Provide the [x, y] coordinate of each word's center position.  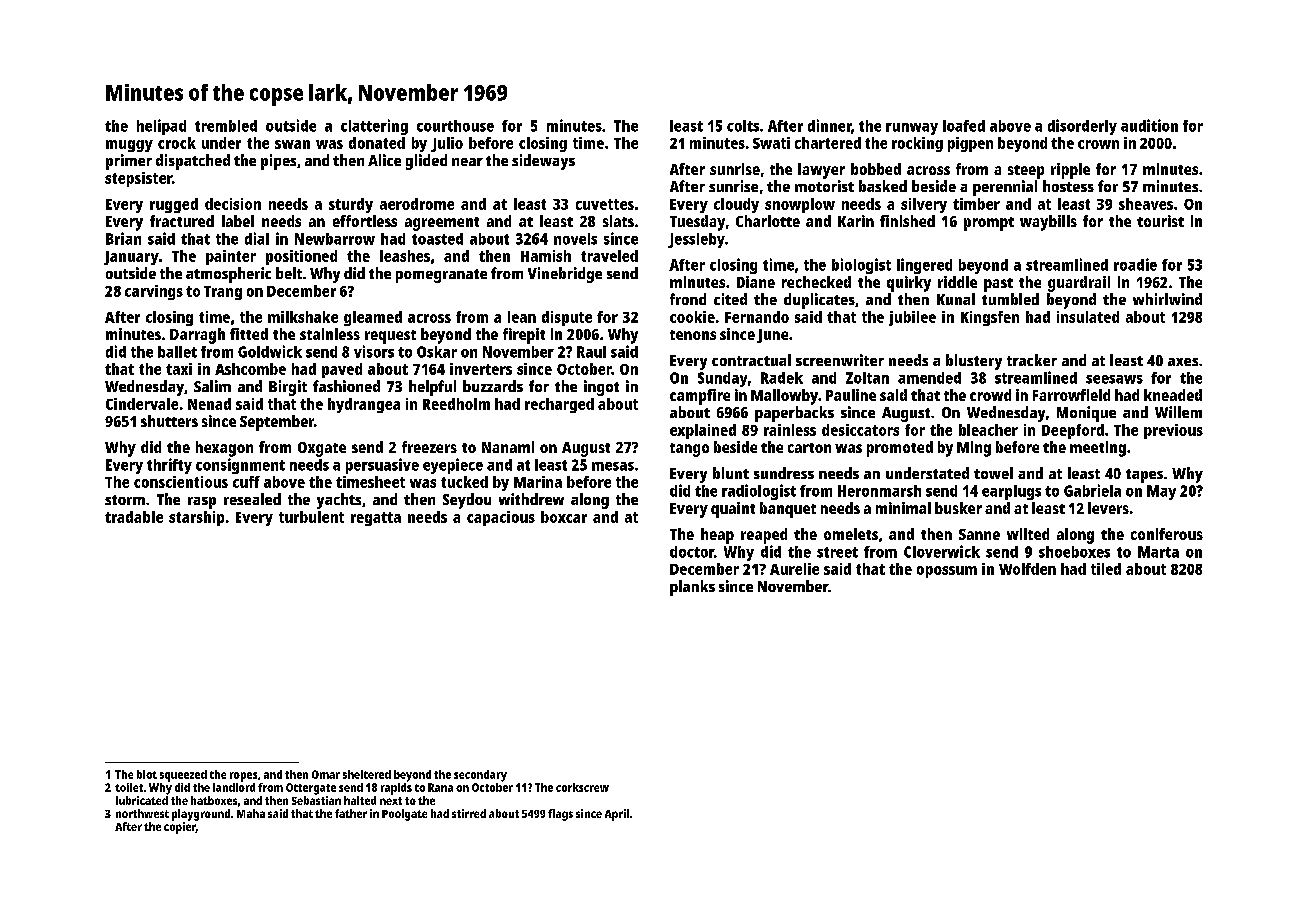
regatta [376, 519]
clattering [374, 127]
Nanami [508, 447]
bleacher [988, 430]
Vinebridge [565, 275]
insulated [1088, 317]
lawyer [821, 171]
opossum [947, 572]
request [390, 337]
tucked [464, 482]
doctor [692, 552]
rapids [396, 789]
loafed [964, 126]
